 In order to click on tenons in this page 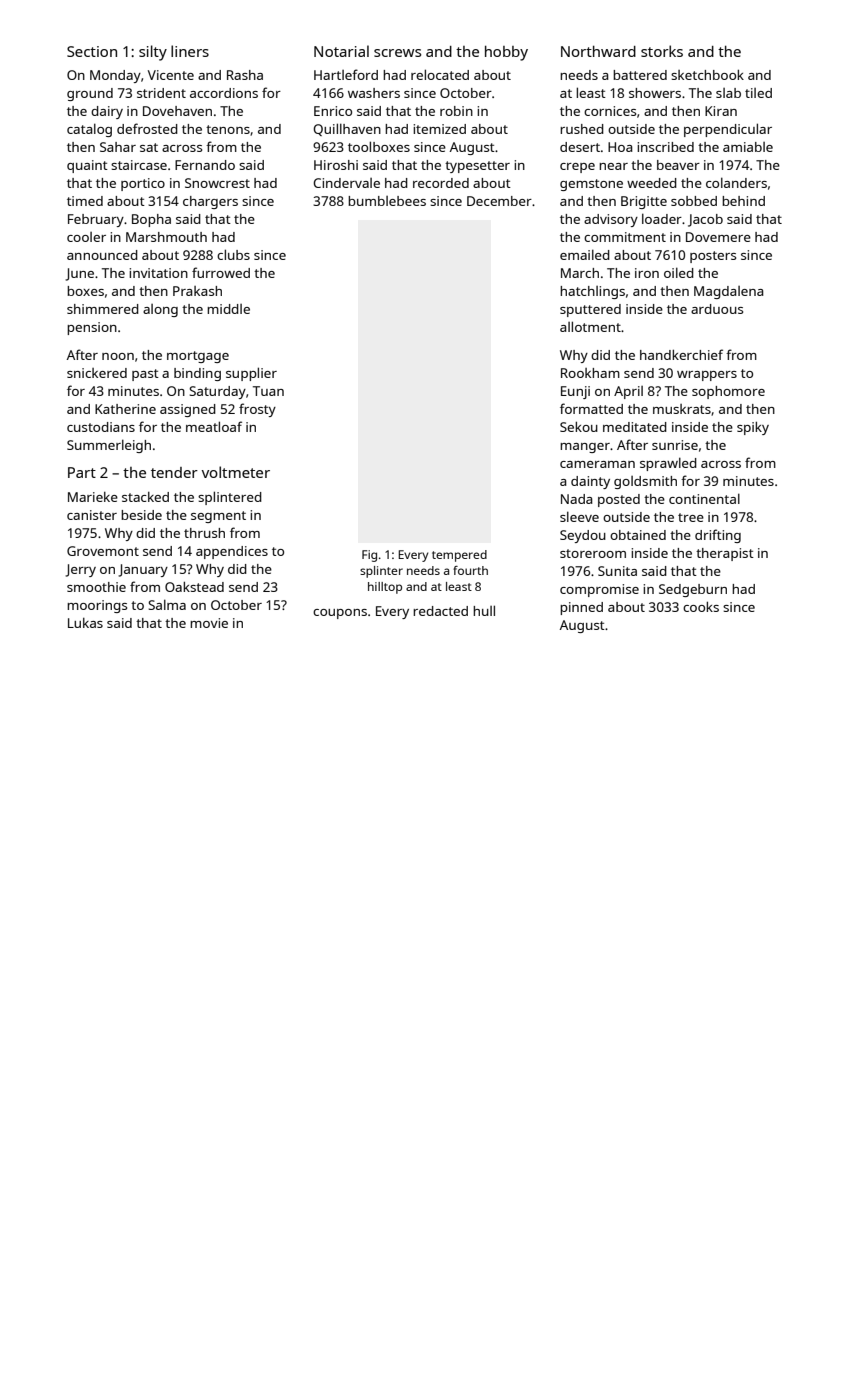, I will do `click(228, 129)`.
